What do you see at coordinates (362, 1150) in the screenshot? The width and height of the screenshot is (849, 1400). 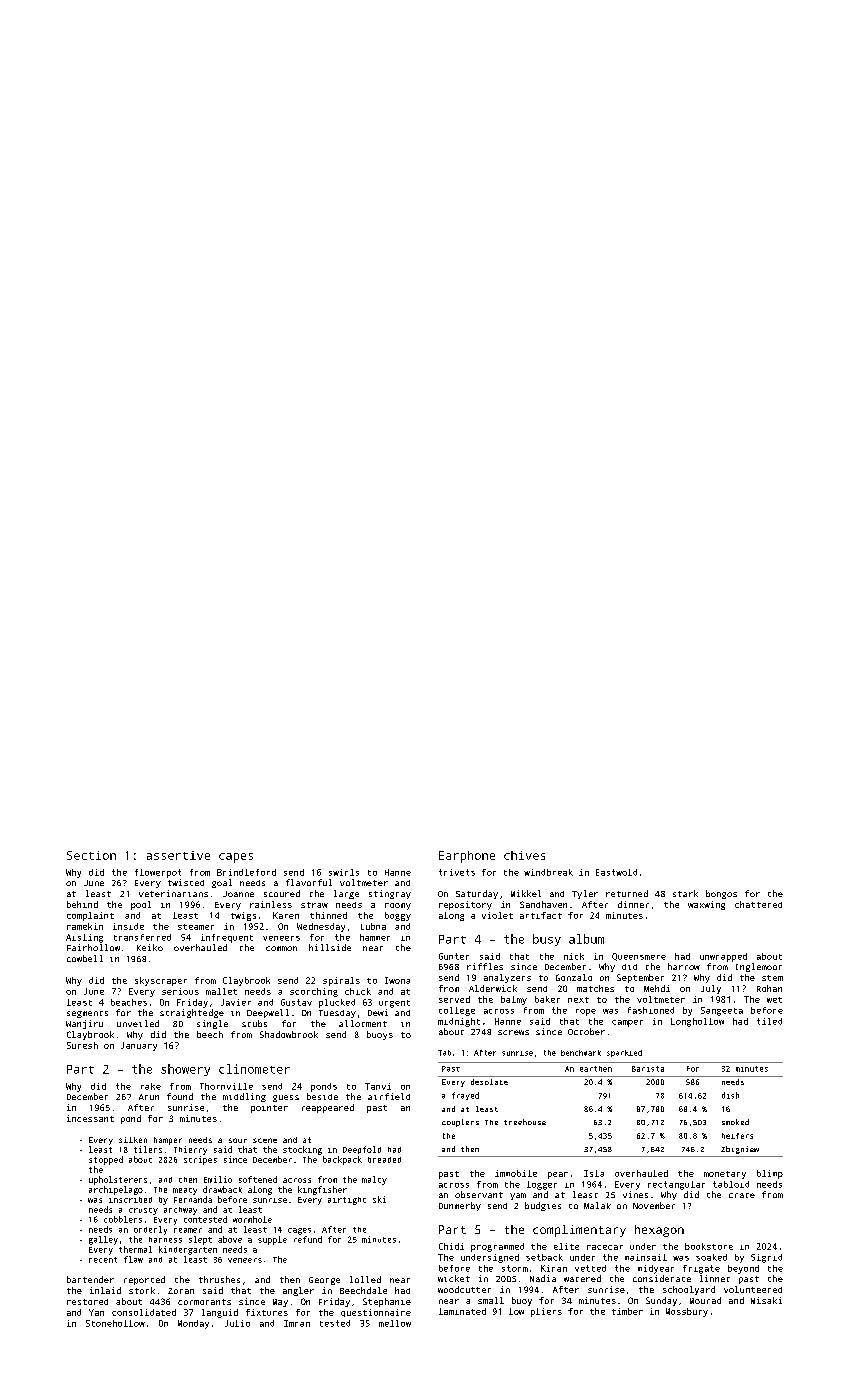 I see `Deepfold` at bounding box center [362, 1150].
